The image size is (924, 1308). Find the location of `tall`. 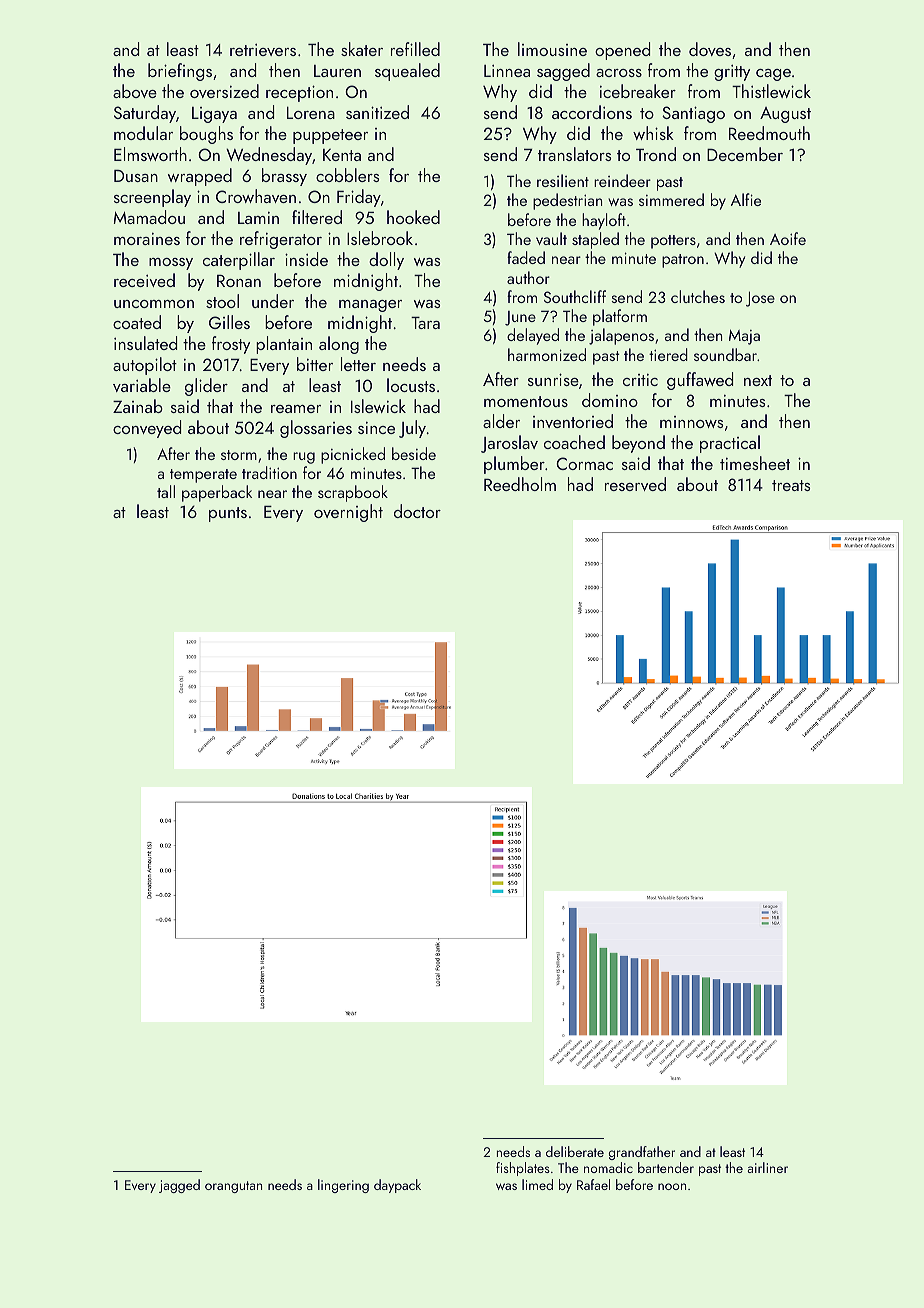

tall is located at coordinates (166, 491).
